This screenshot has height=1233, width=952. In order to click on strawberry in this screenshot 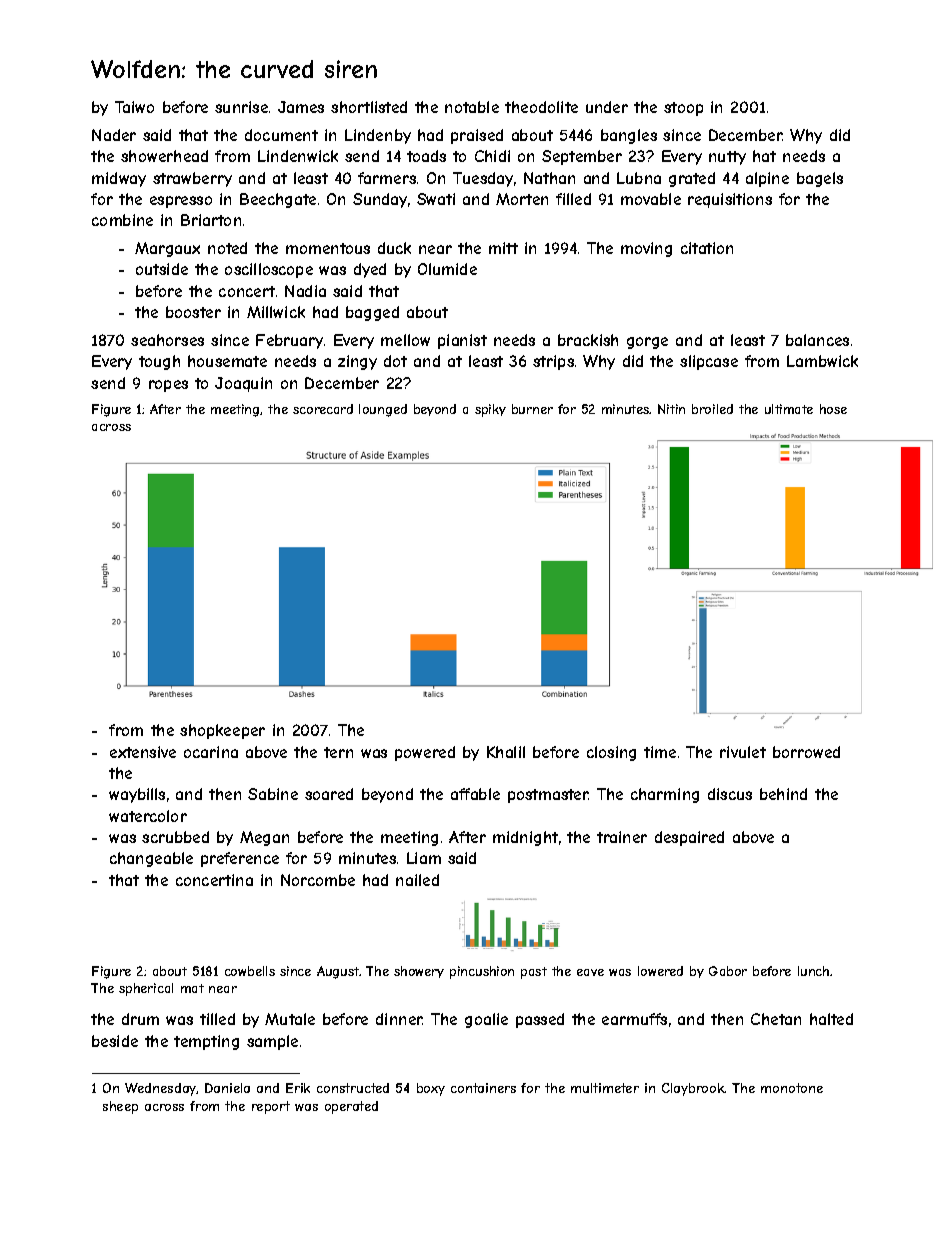, I will do `click(192, 179)`.
